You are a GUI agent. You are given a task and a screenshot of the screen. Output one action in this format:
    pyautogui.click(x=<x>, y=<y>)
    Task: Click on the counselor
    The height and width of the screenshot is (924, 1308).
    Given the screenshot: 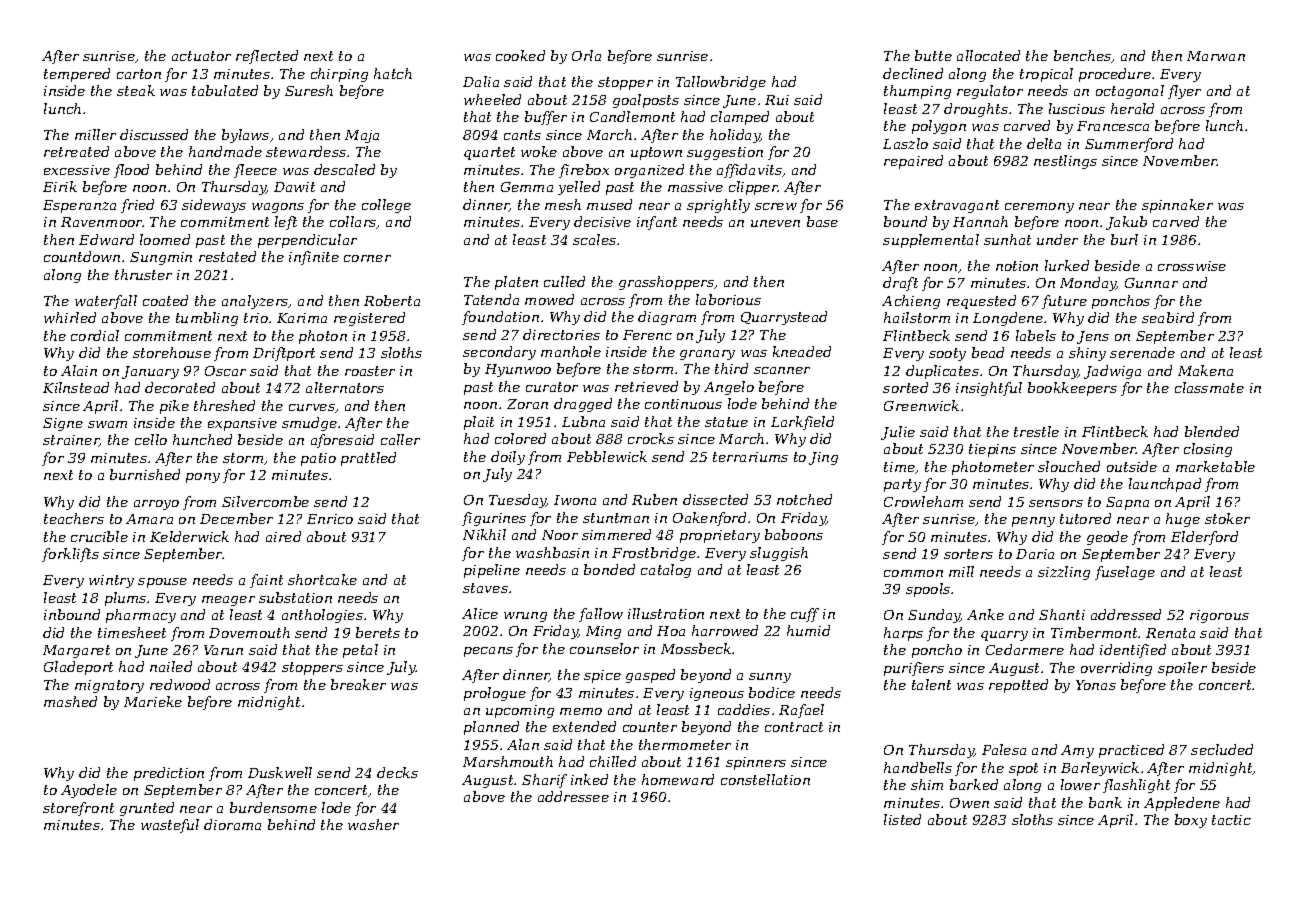 What is the action you would take?
    pyautogui.click(x=604, y=648)
